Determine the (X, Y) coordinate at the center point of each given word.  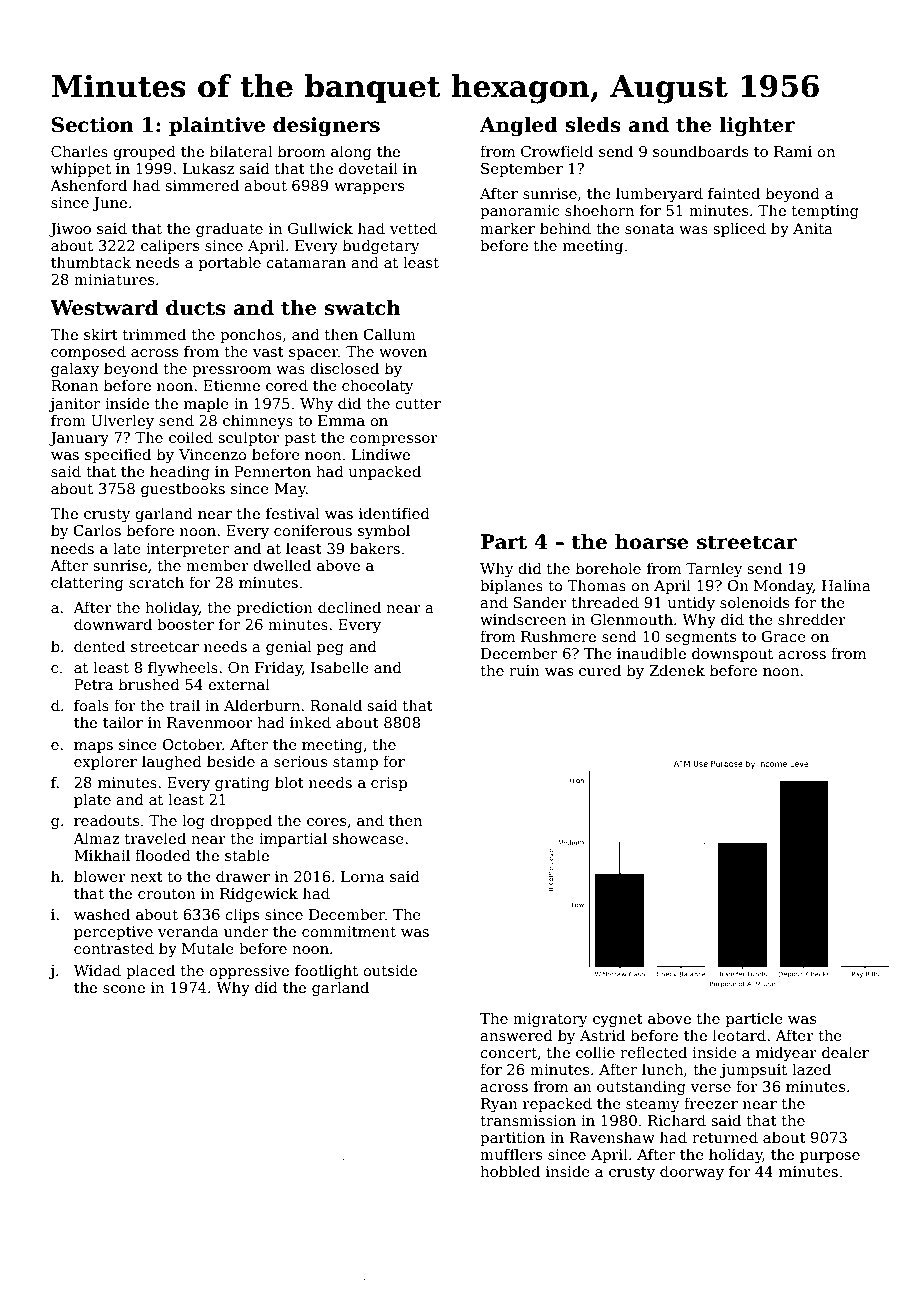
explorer (105, 762)
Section (93, 125)
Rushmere (558, 636)
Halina (846, 585)
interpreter (187, 550)
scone (124, 989)
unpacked (385, 472)
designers (326, 126)
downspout (732, 654)
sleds (593, 124)
